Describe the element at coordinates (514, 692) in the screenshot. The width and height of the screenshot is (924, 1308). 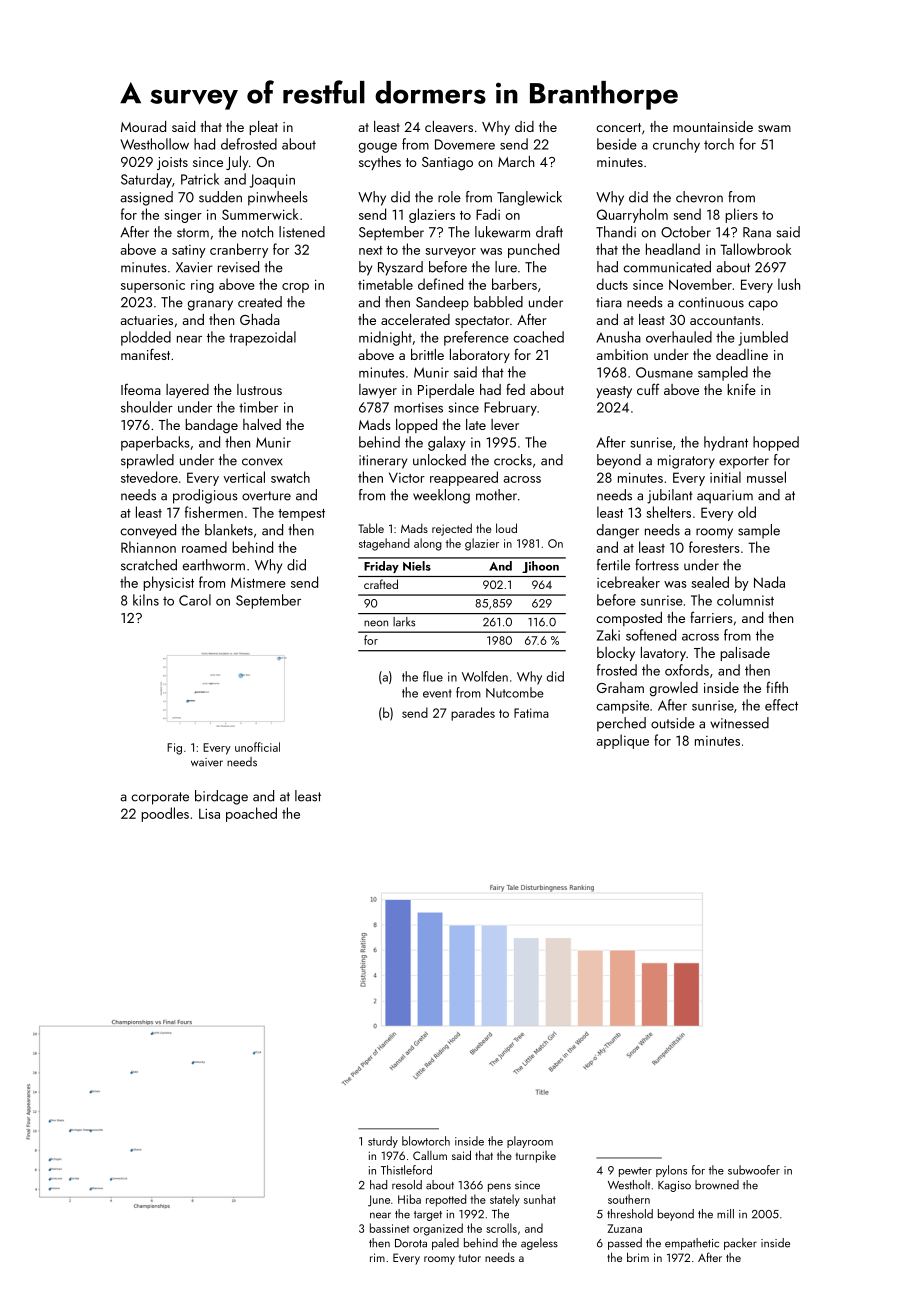
I see `Nutcombe` at that location.
